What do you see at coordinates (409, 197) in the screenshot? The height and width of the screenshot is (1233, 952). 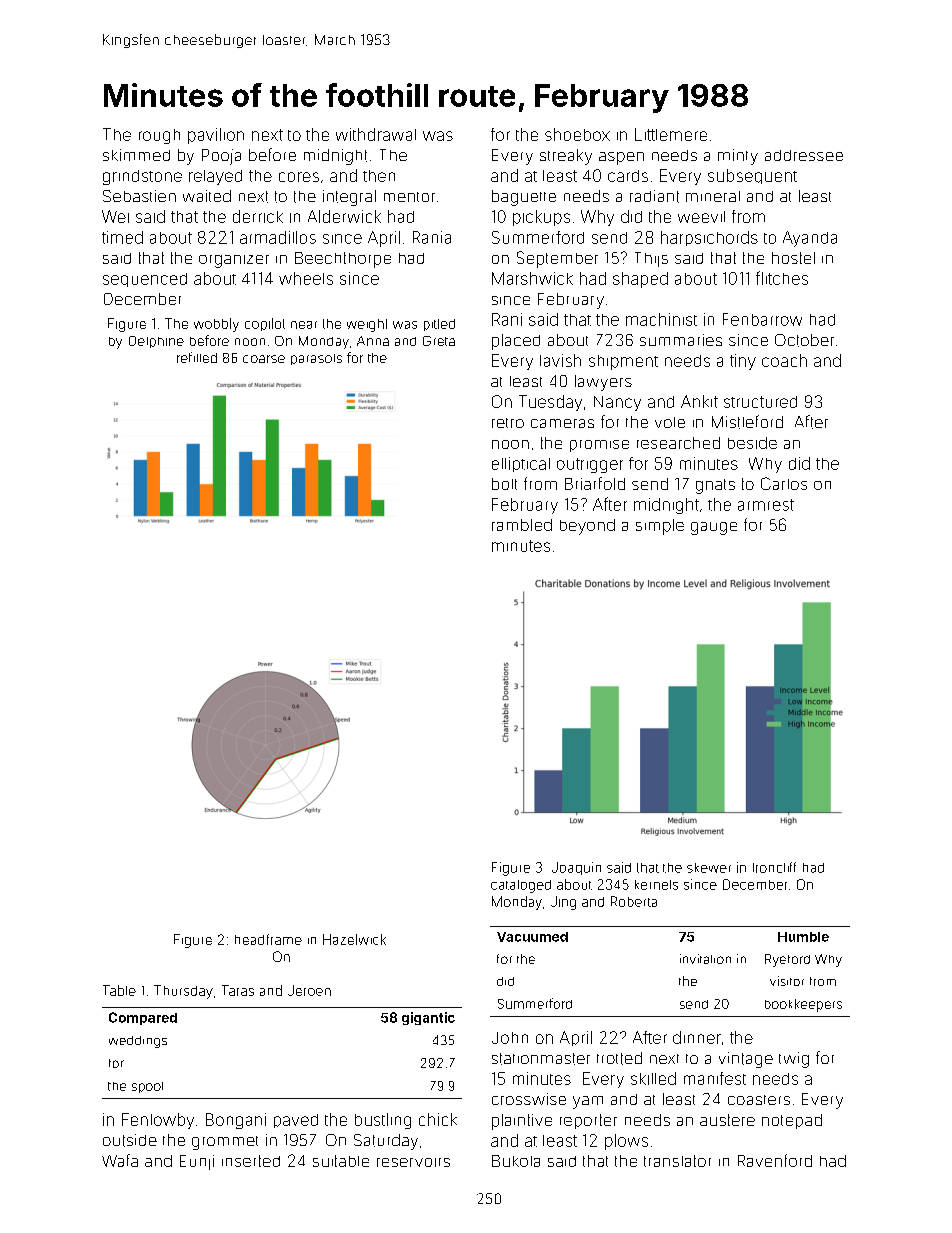 I see `mentor` at bounding box center [409, 197].
